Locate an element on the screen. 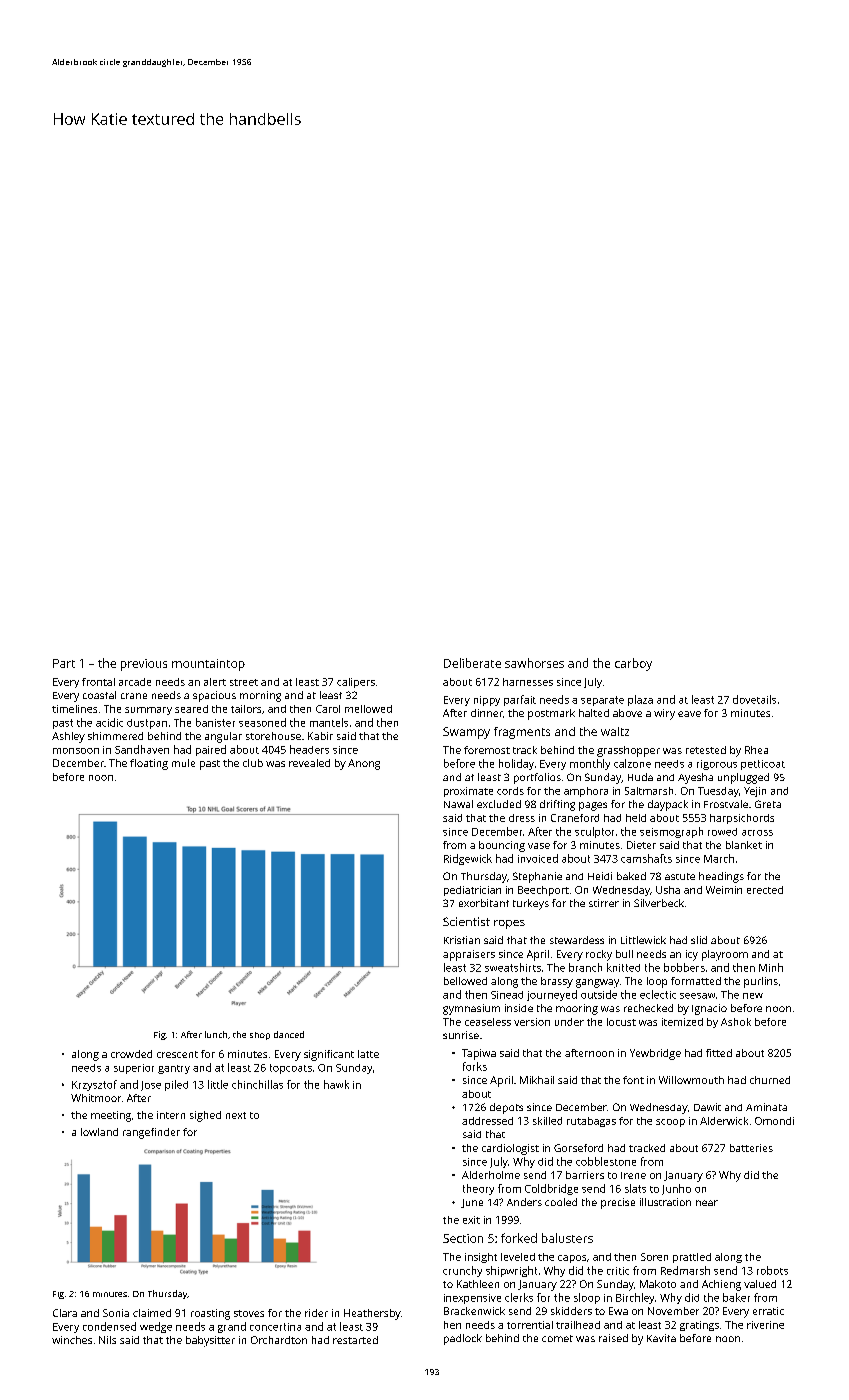 This screenshot has width=849, height=1400. previous is located at coordinates (144, 665).
